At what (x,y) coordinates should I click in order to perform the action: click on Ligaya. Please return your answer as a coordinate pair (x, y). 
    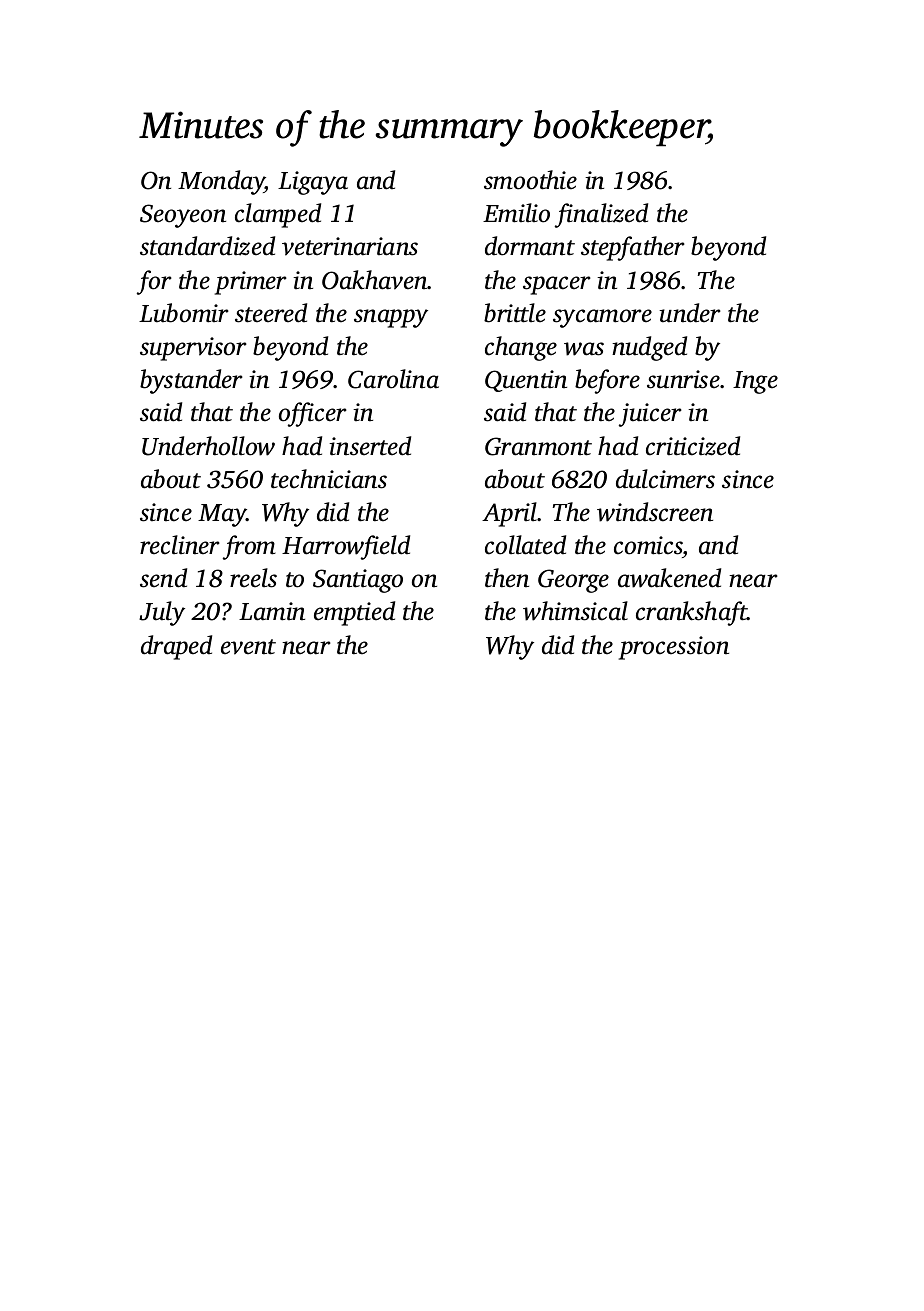
    Looking at the image, I should click on (313, 183).
